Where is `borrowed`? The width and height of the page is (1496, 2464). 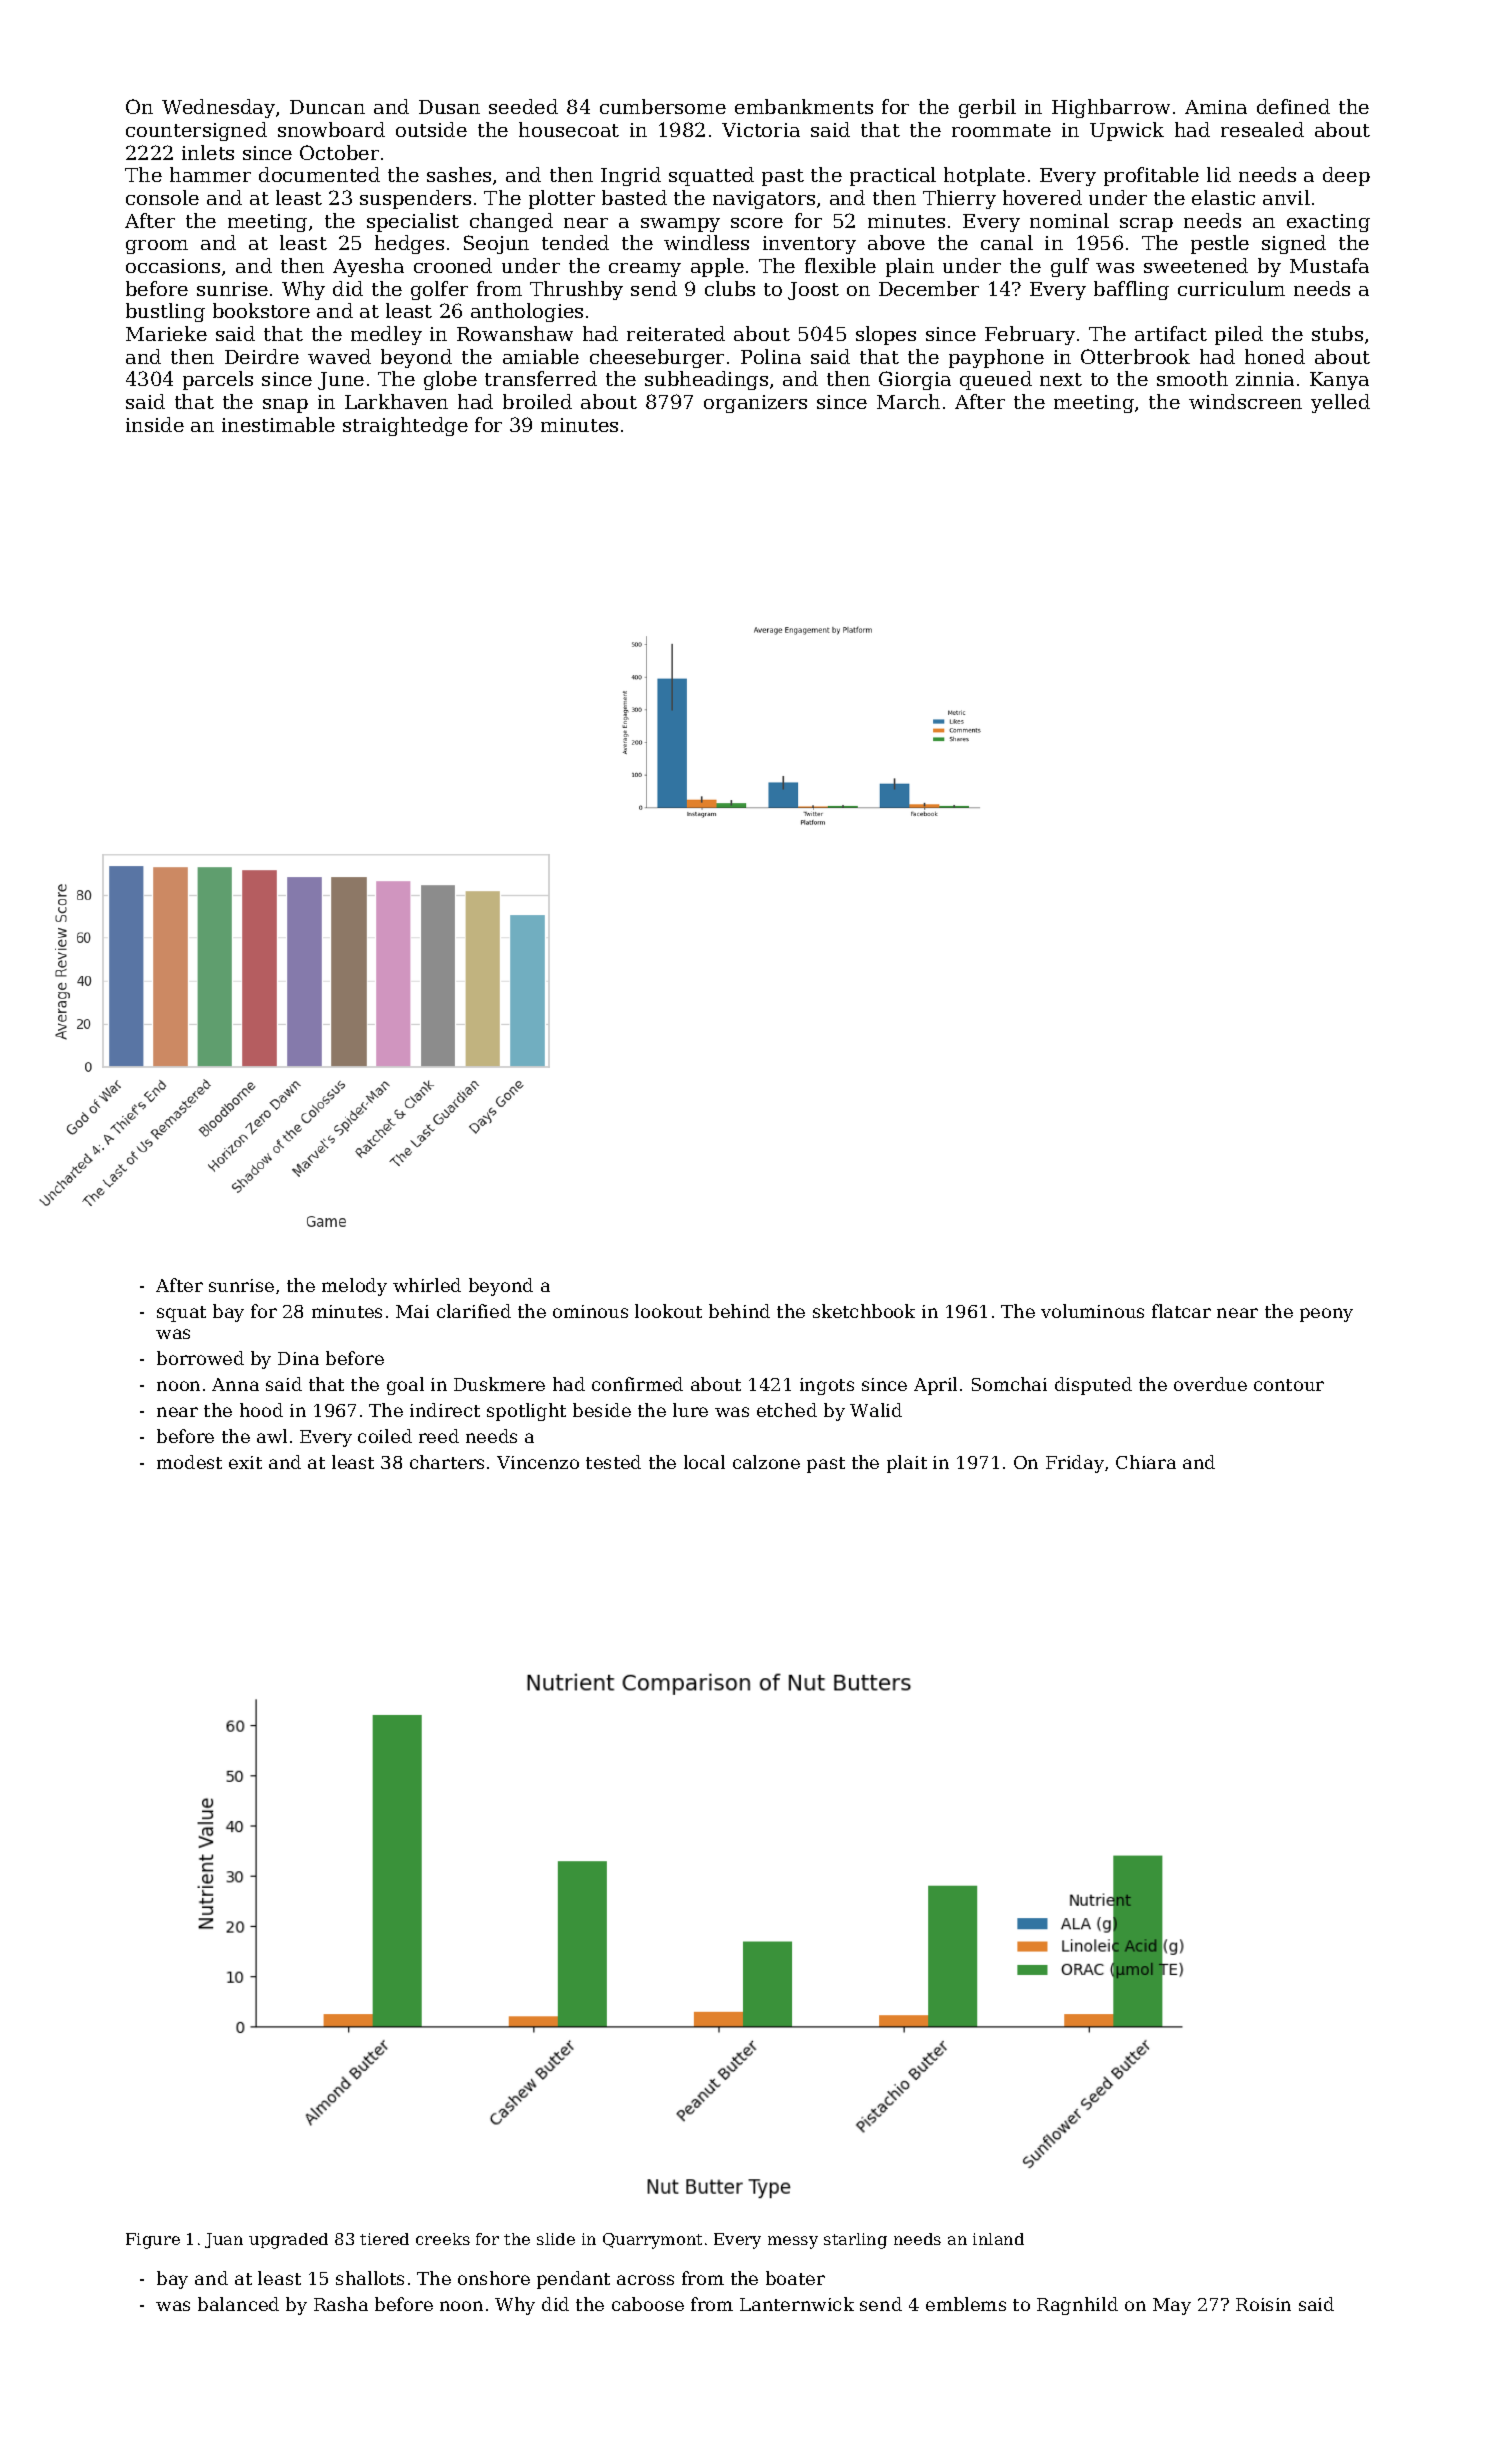 borrowed is located at coordinates (200, 1358).
